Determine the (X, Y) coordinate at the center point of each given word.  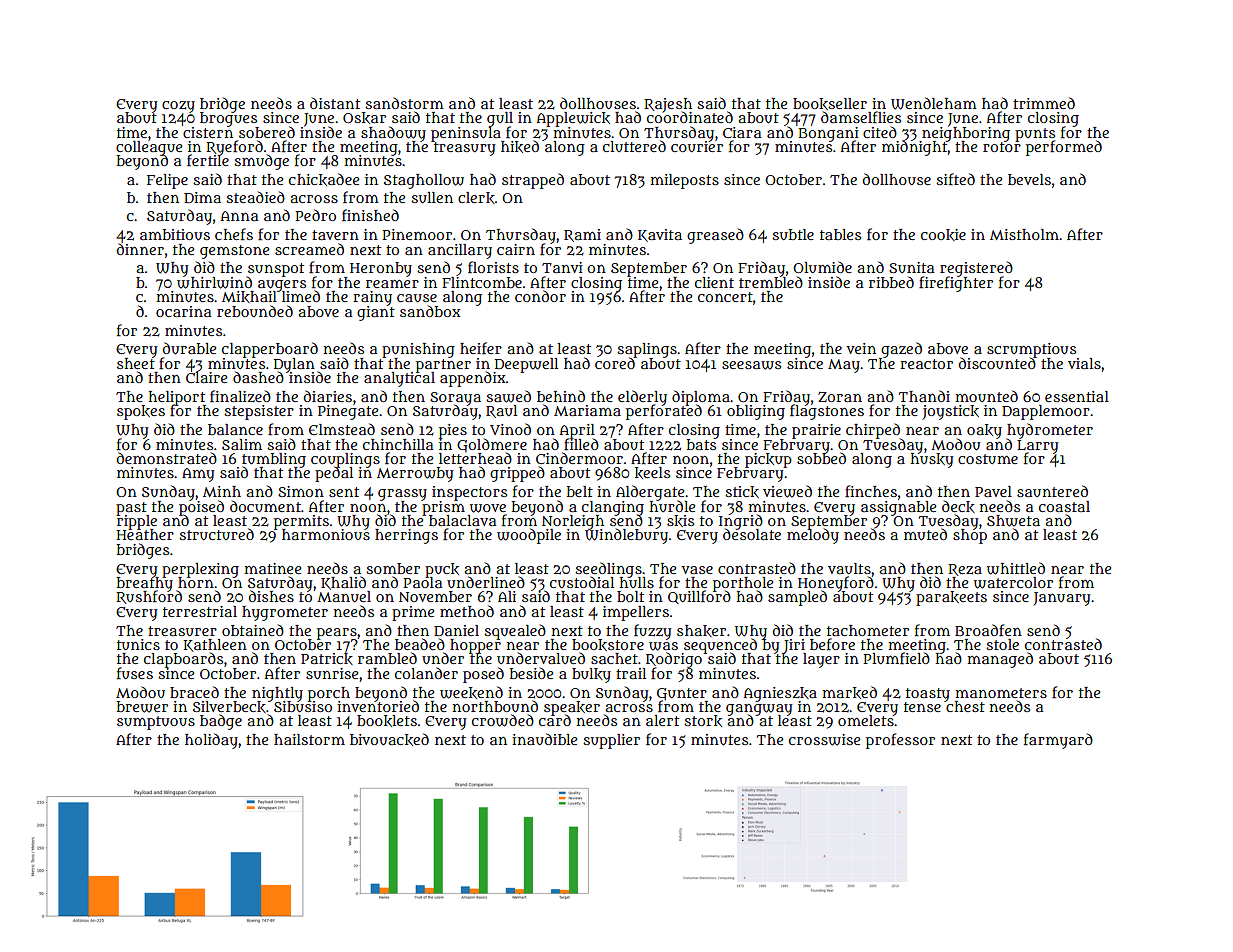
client (714, 282)
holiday (211, 741)
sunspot (275, 270)
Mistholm (1024, 234)
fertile (208, 160)
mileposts (684, 181)
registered (976, 269)
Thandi (924, 396)
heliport (176, 398)
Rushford (149, 597)
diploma (701, 397)
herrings (406, 536)
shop (970, 537)
